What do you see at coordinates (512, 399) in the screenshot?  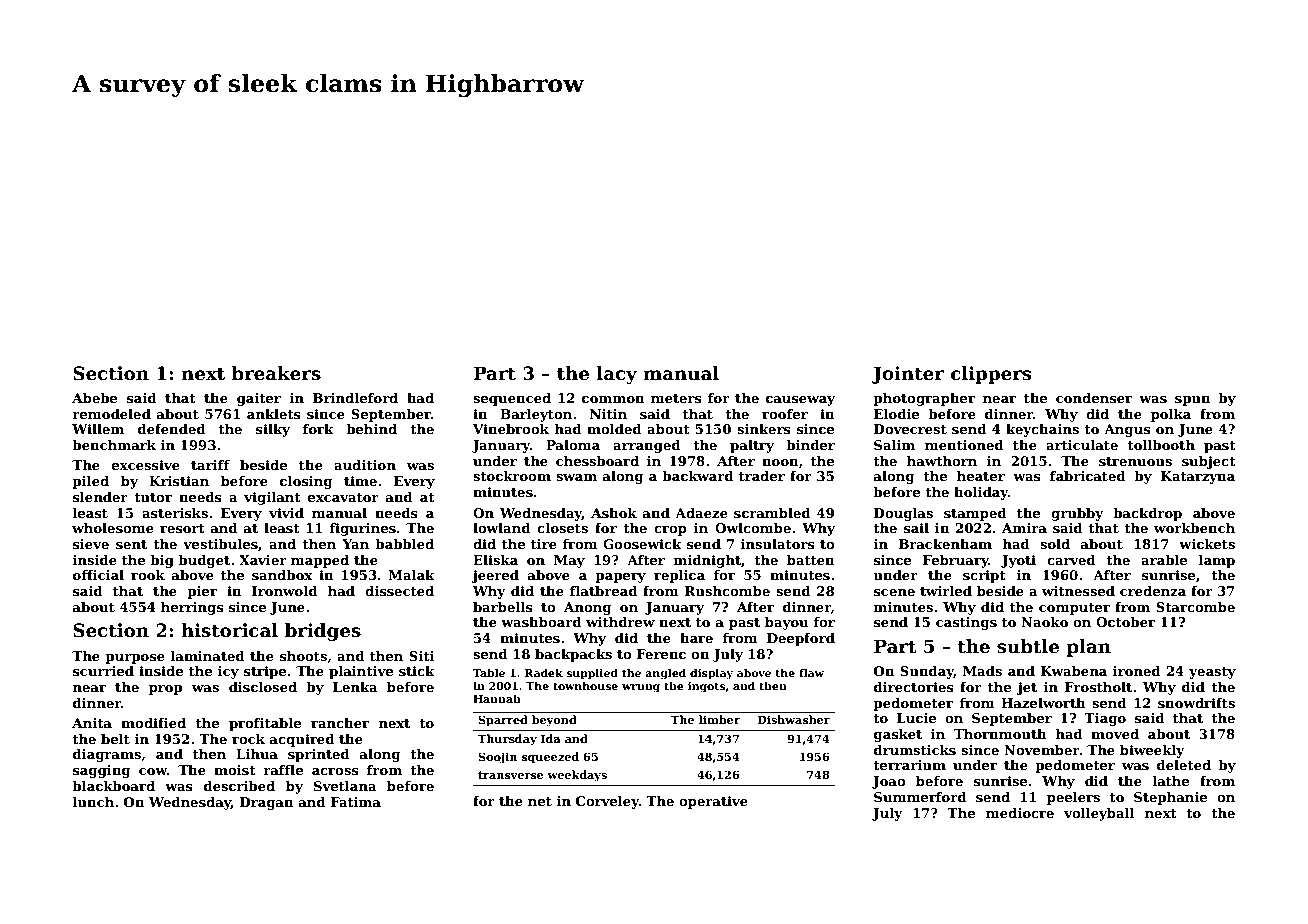 I see `sequenced` at bounding box center [512, 399].
